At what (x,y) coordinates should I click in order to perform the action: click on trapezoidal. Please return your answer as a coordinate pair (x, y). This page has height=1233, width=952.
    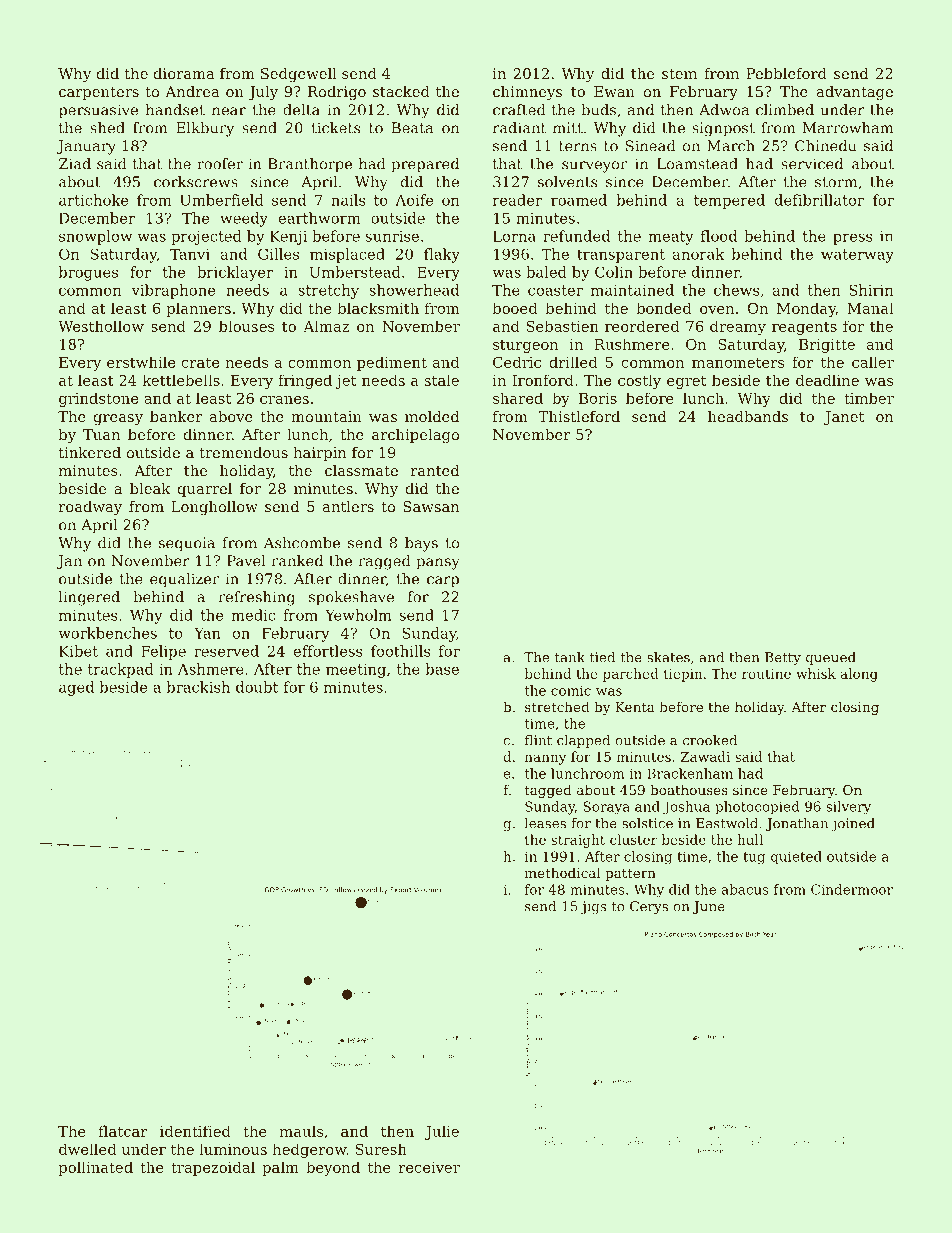
    Looking at the image, I should click on (213, 1168).
